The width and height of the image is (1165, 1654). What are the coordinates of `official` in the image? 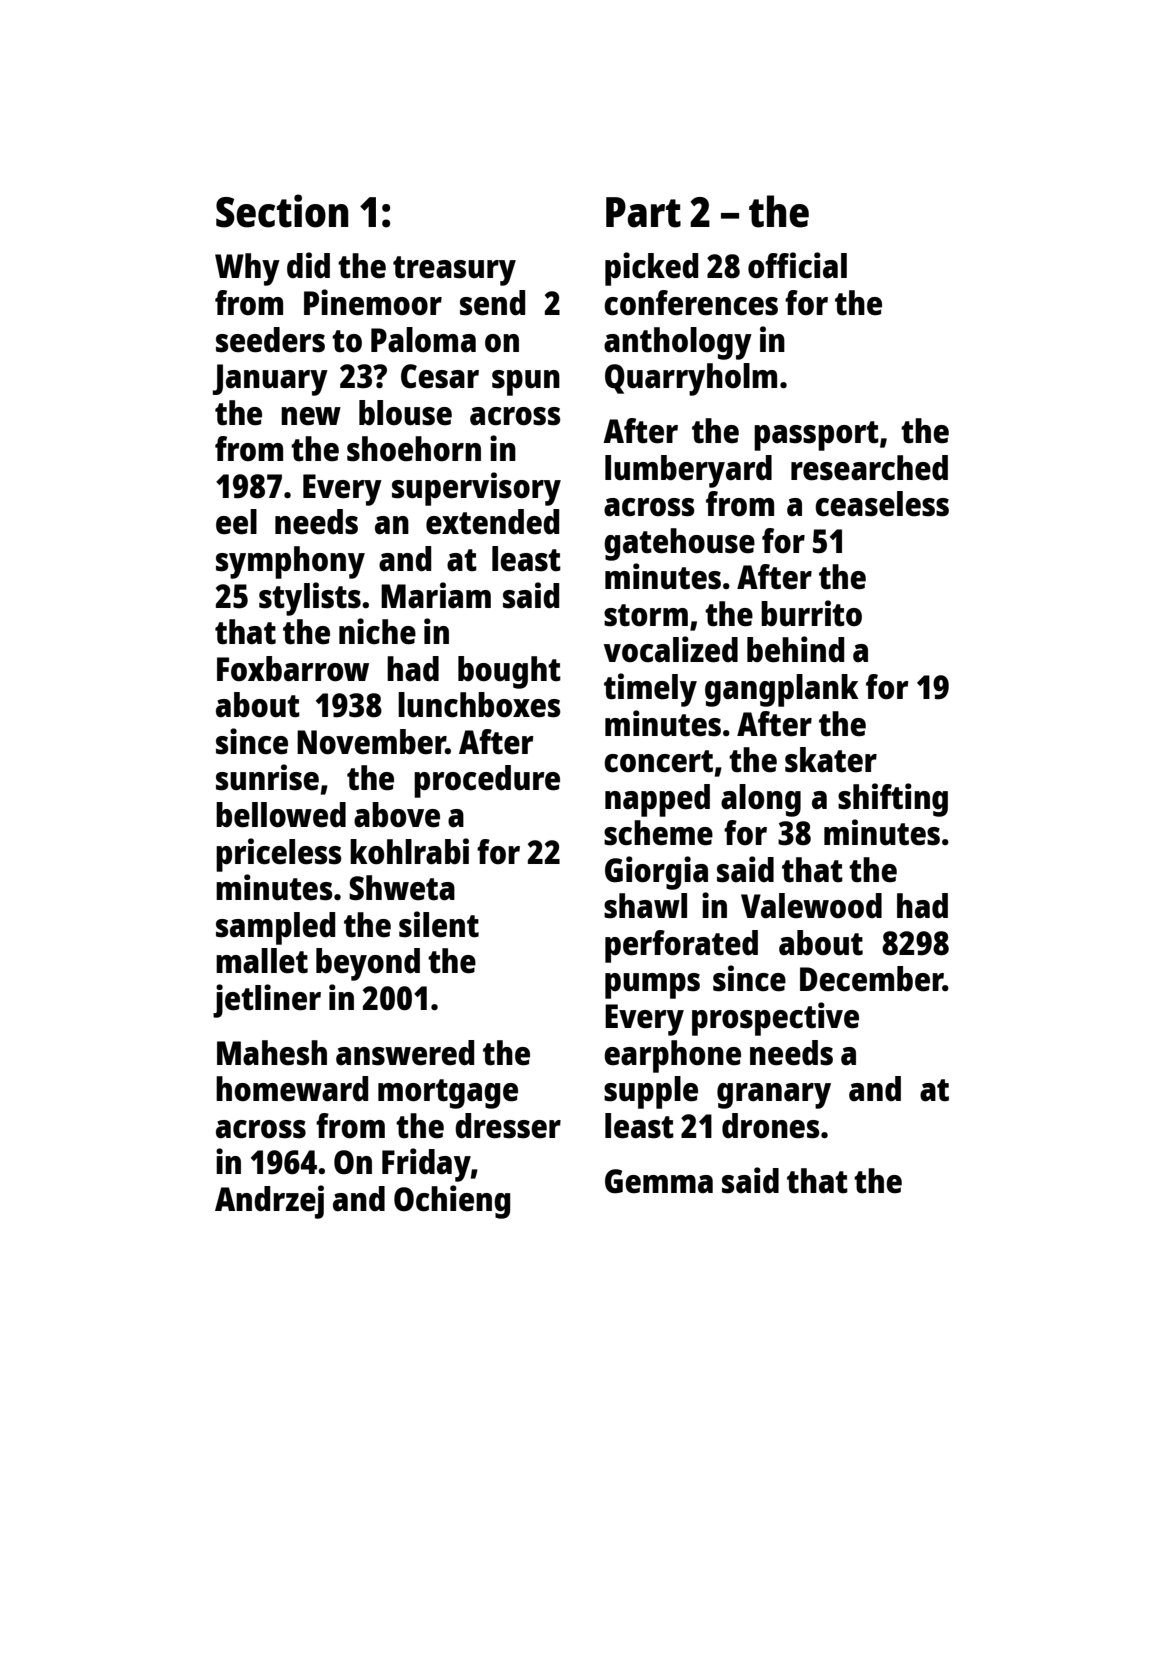 It's located at (797, 265).
